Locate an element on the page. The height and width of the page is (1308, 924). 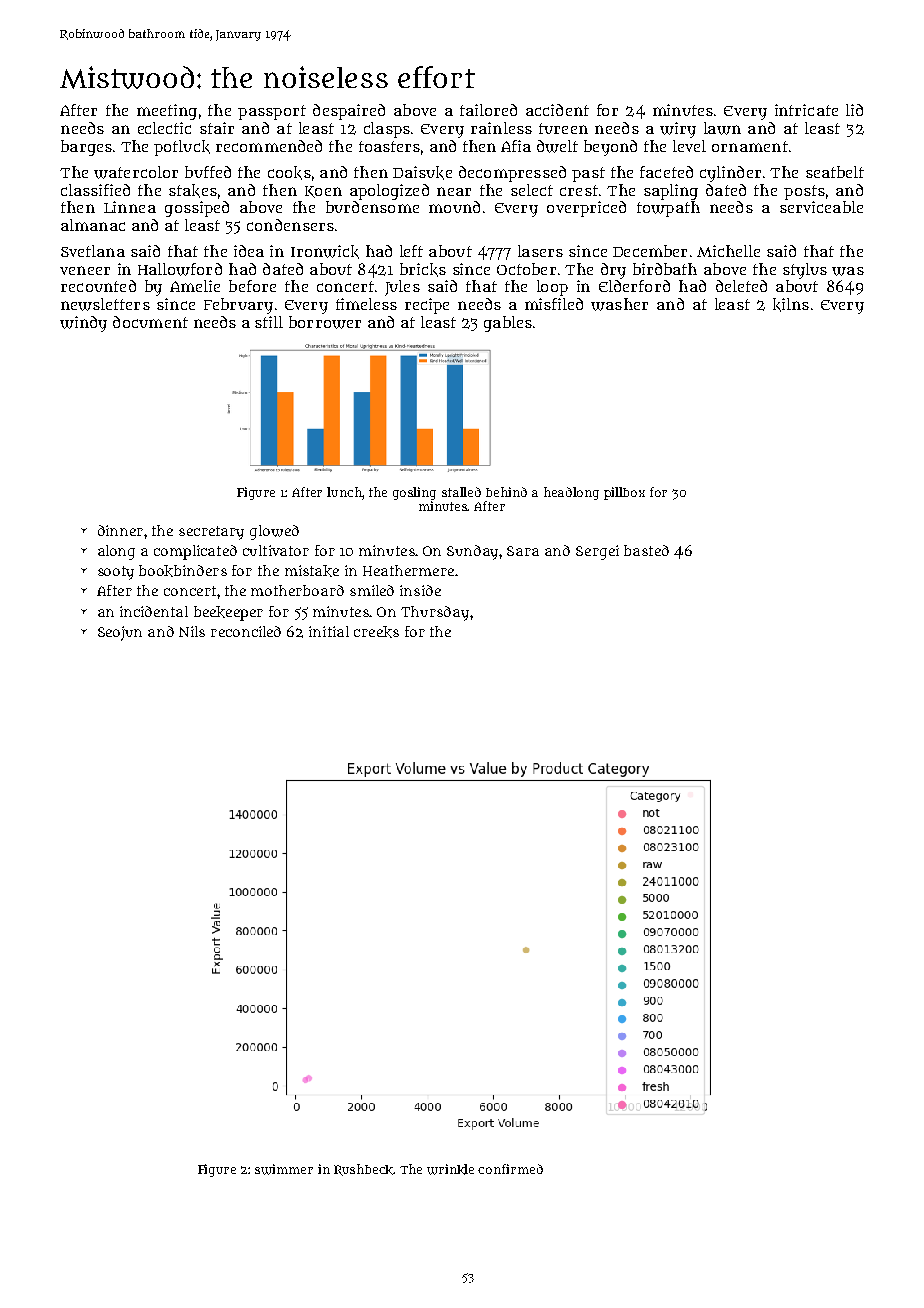
confirmed is located at coordinates (510, 1169).
